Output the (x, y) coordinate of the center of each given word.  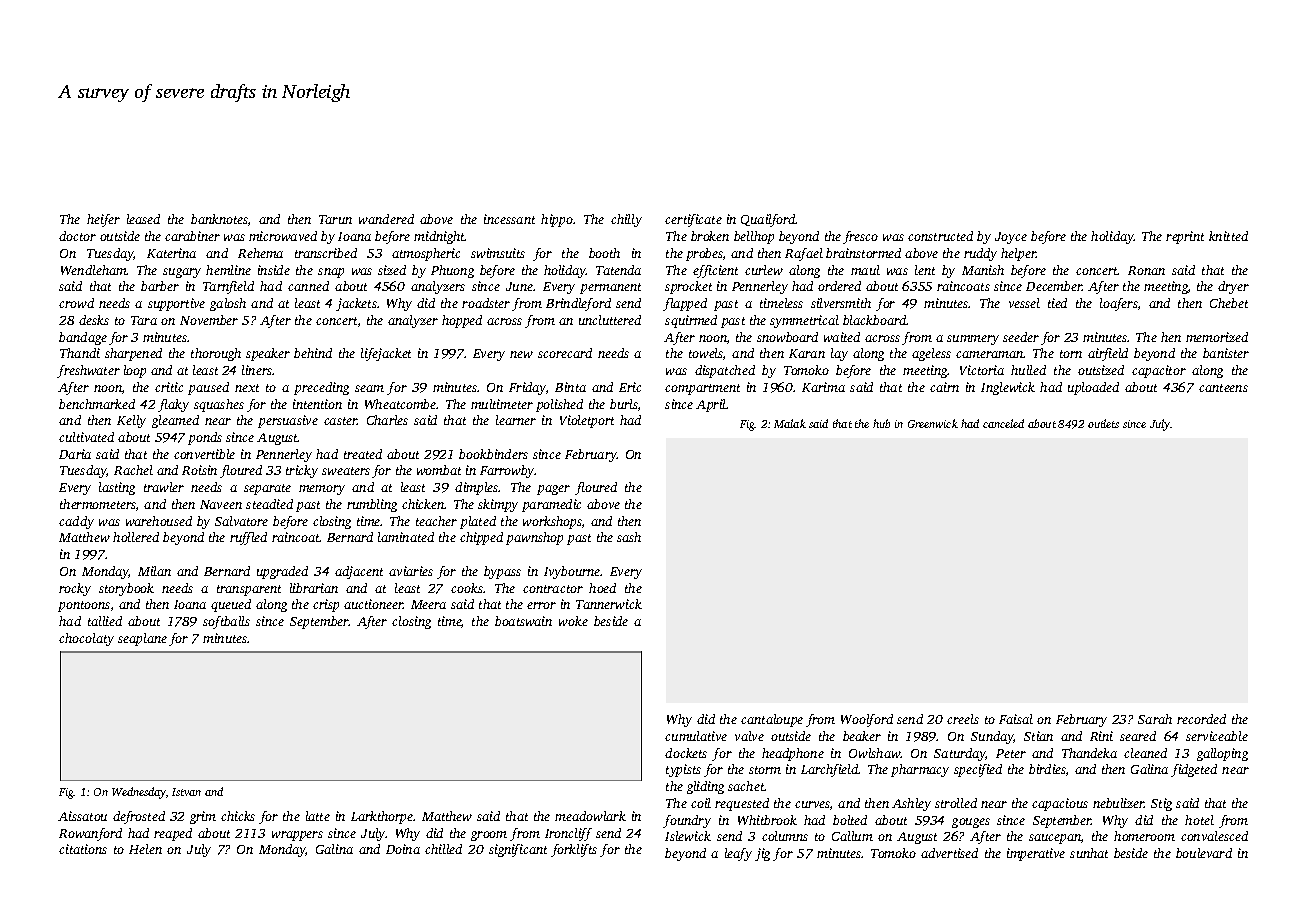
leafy (738, 854)
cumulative (696, 736)
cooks (467, 588)
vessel (1024, 303)
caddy (76, 522)
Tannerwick (609, 604)
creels (963, 719)
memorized (1217, 337)
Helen (145, 849)
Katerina (171, 253)
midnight (439, 237)
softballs (226, 622)
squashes (219, 405)
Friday (527, 388)
